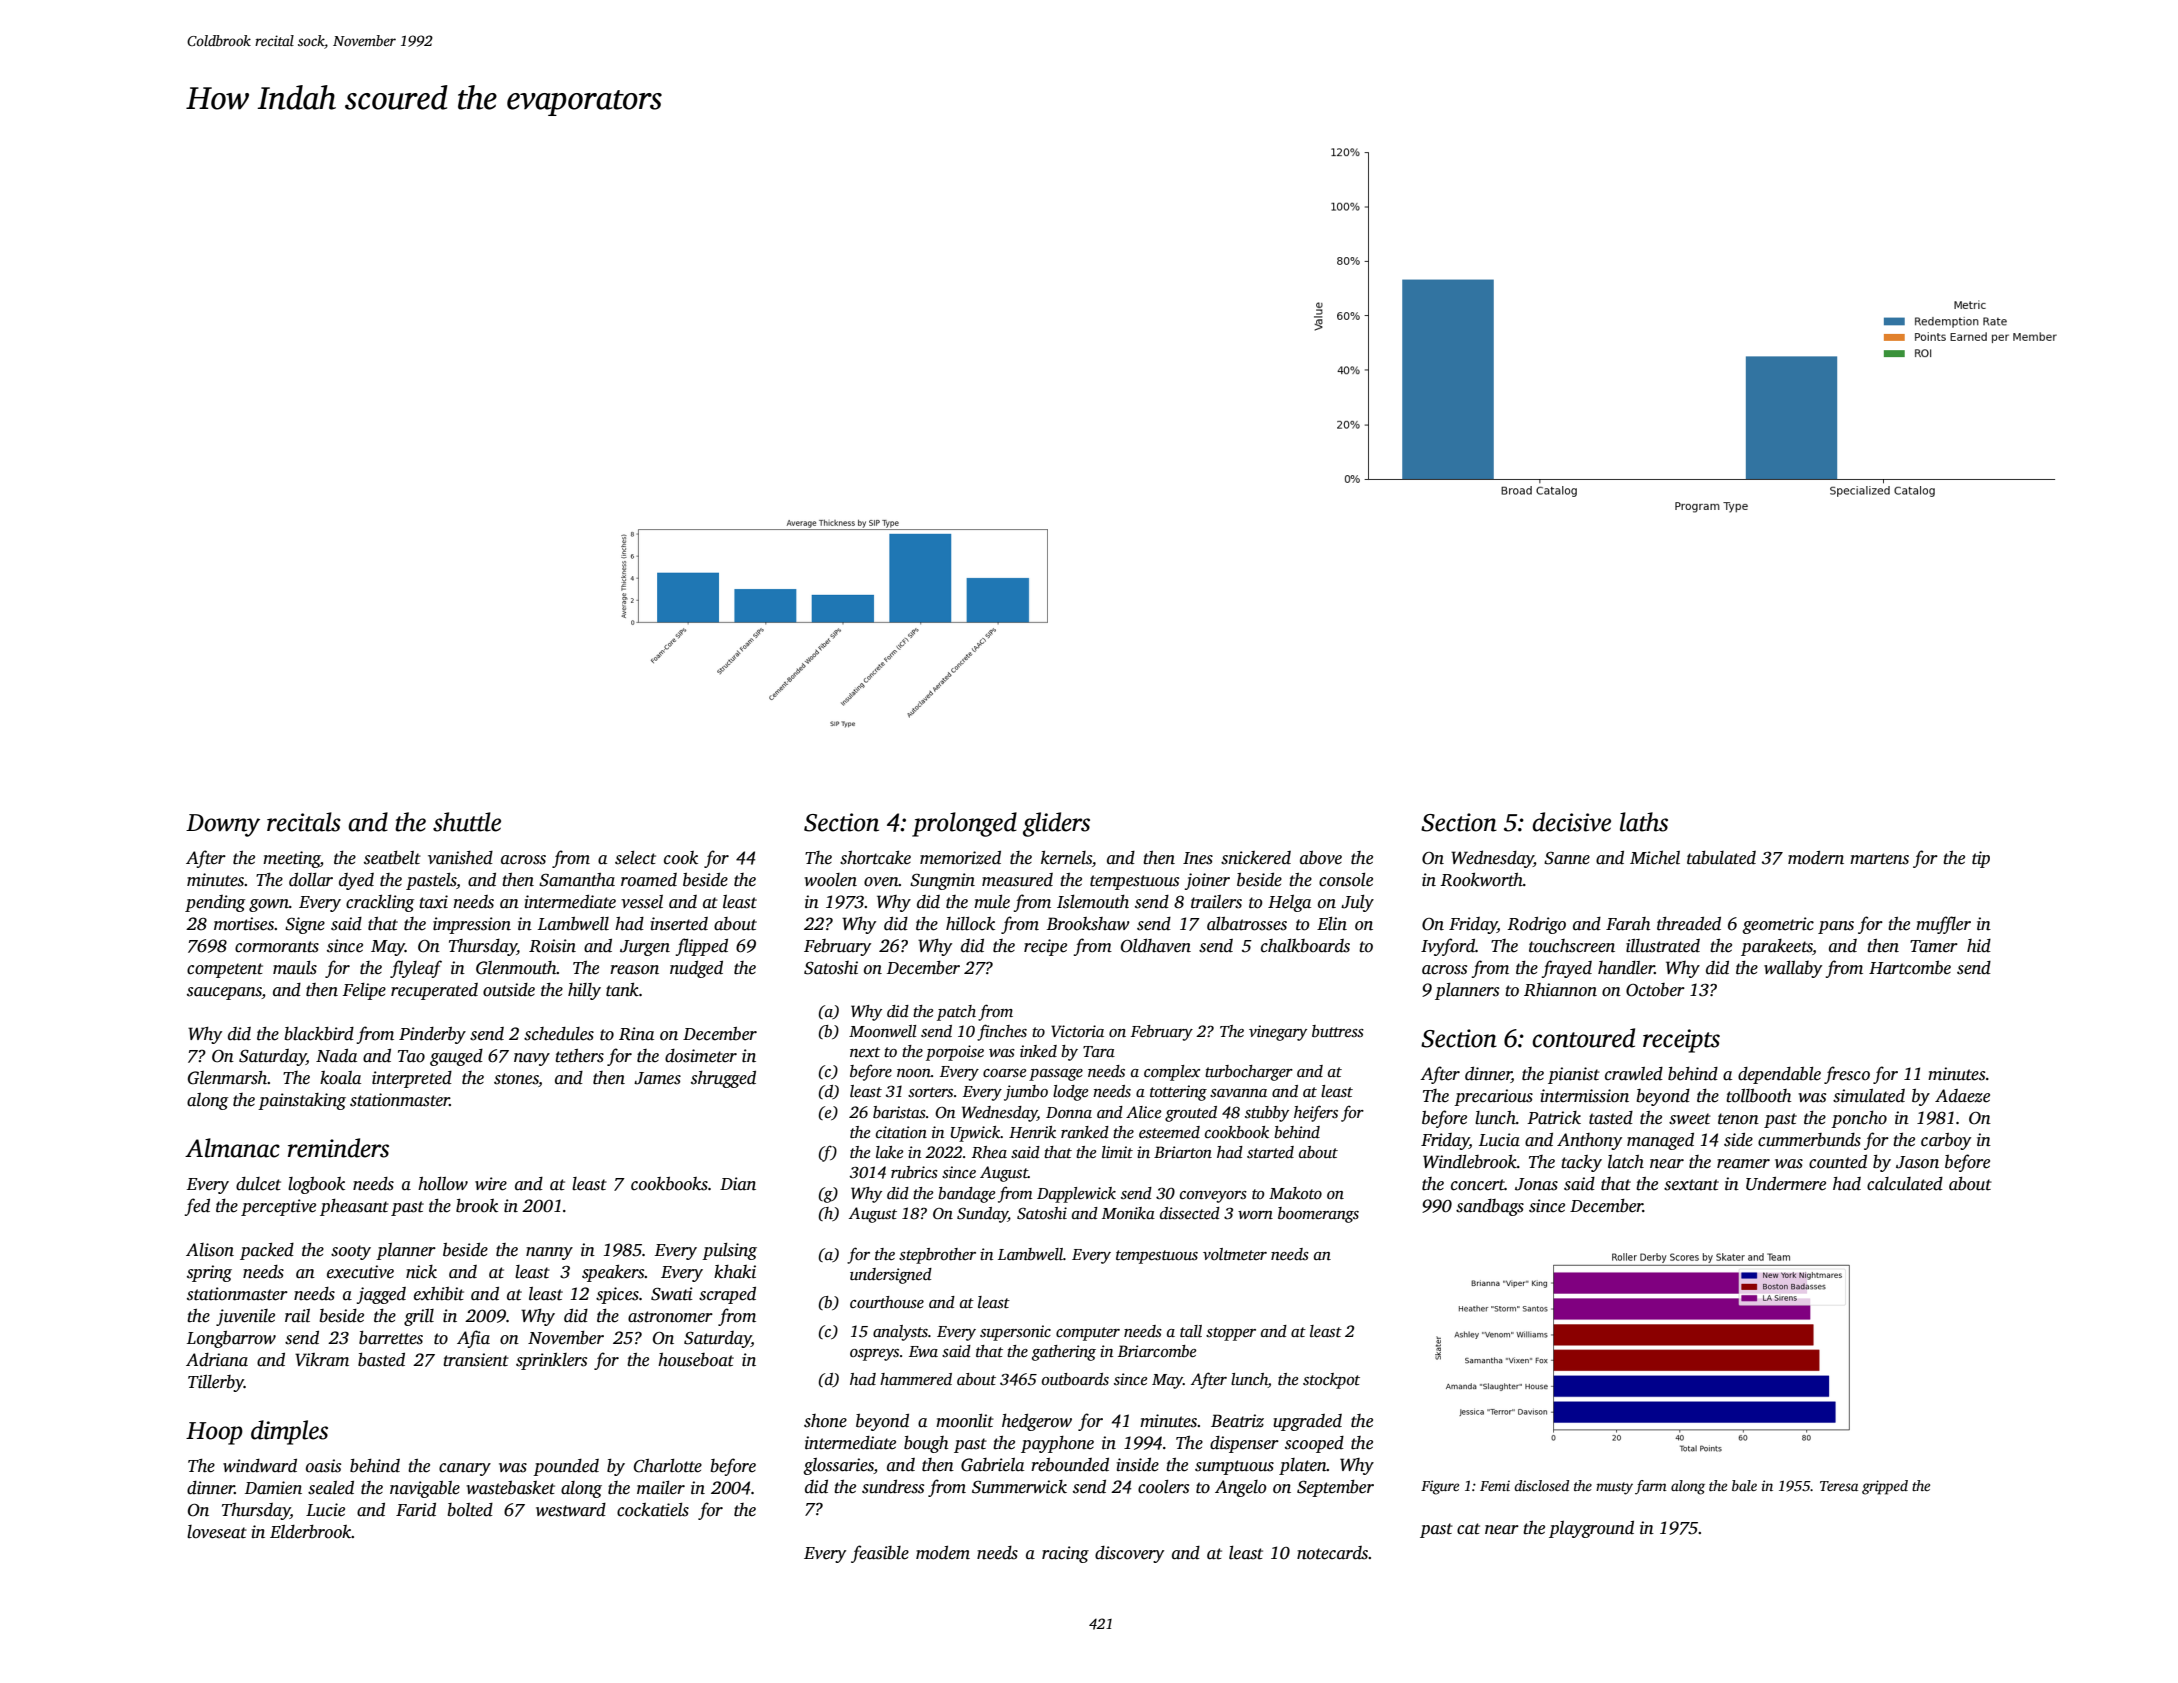  I want to click on stockpot, so click(1331, 1381).
